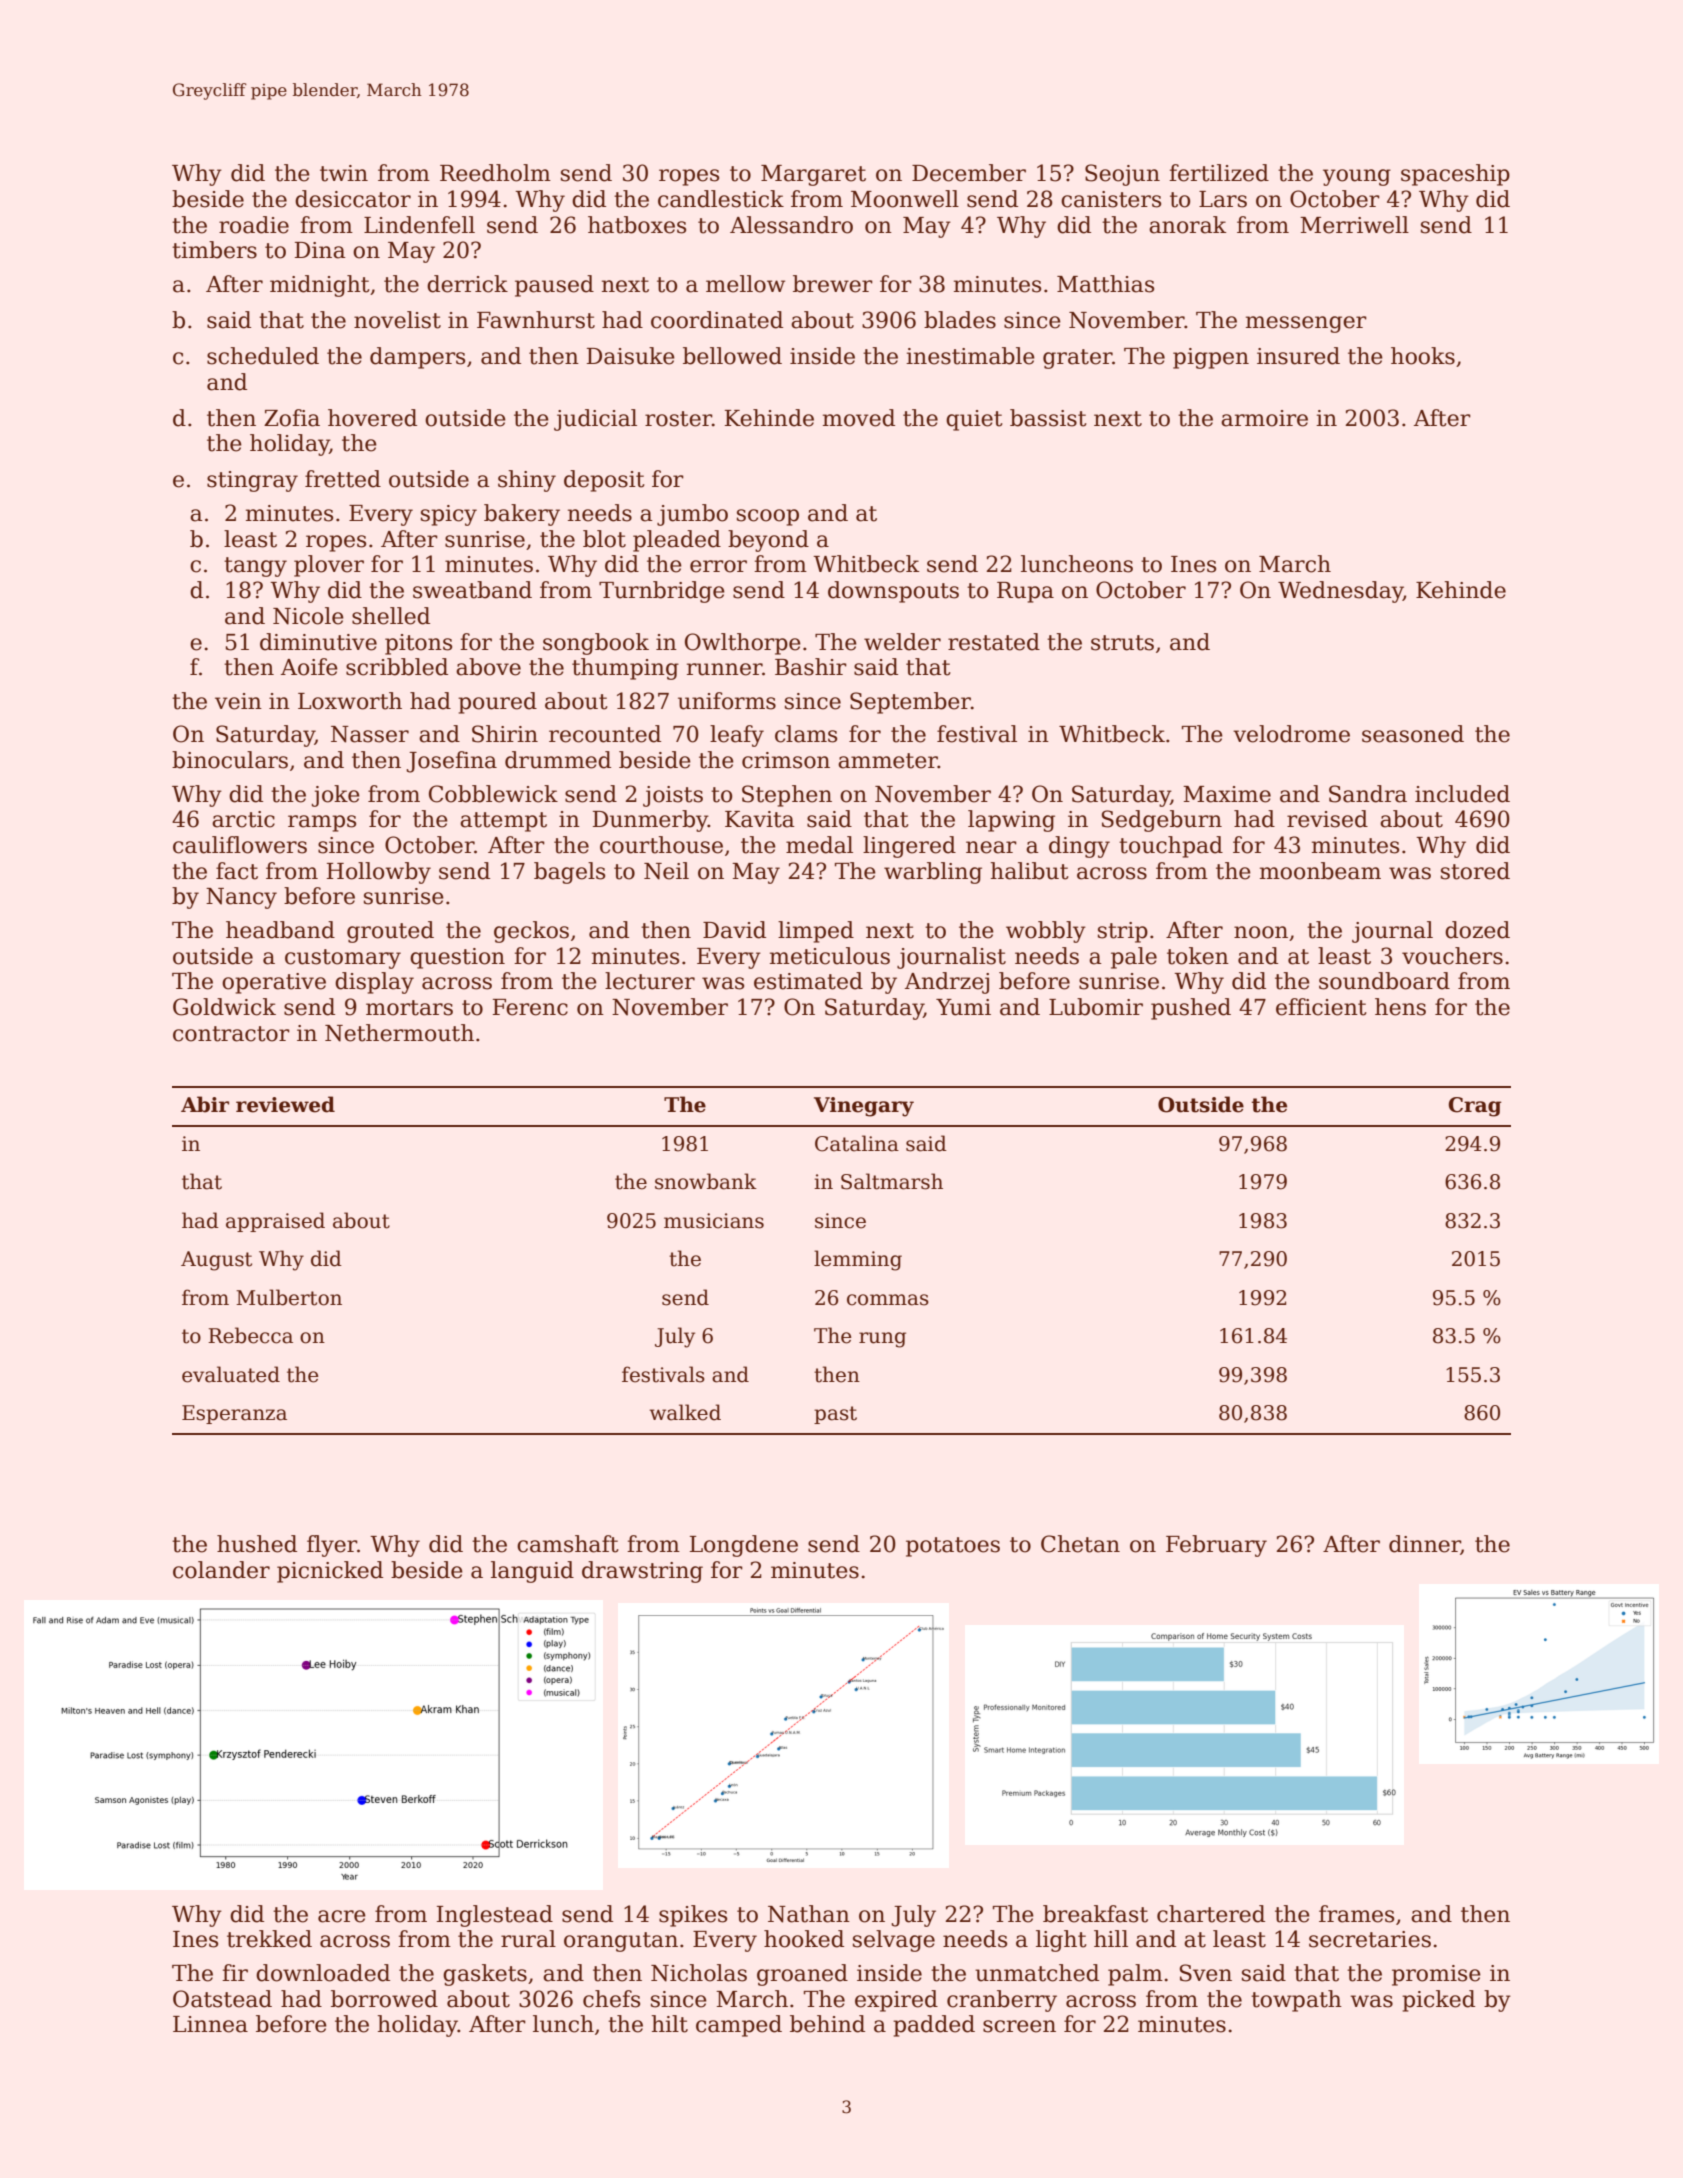 The width and height of the page is (1683, 2178). Describe the element at coordinates (1425, 1545) in the page. I see `dinner` at that location.
